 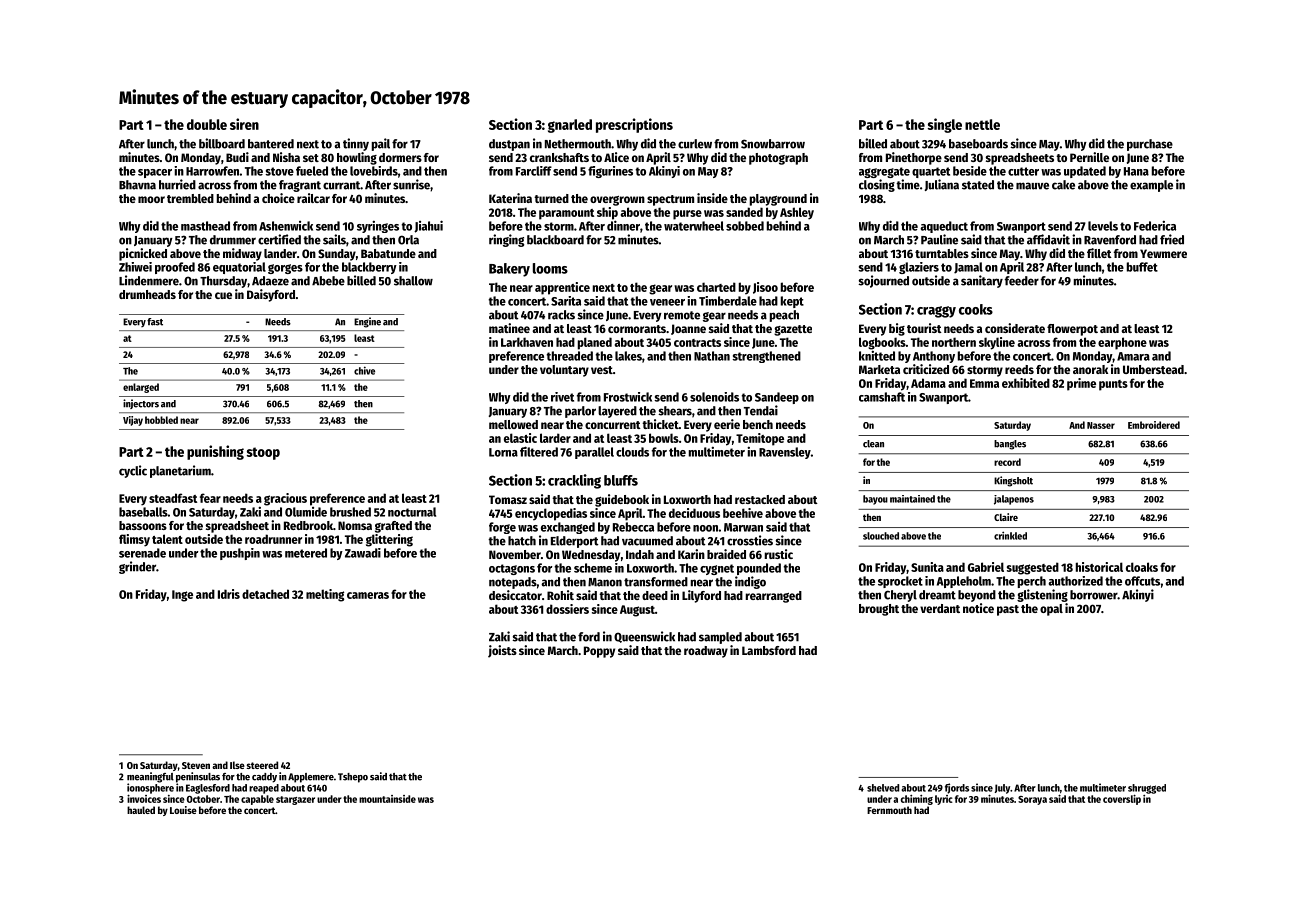 I want to click on feeder, so click(x=1022, y=281).
